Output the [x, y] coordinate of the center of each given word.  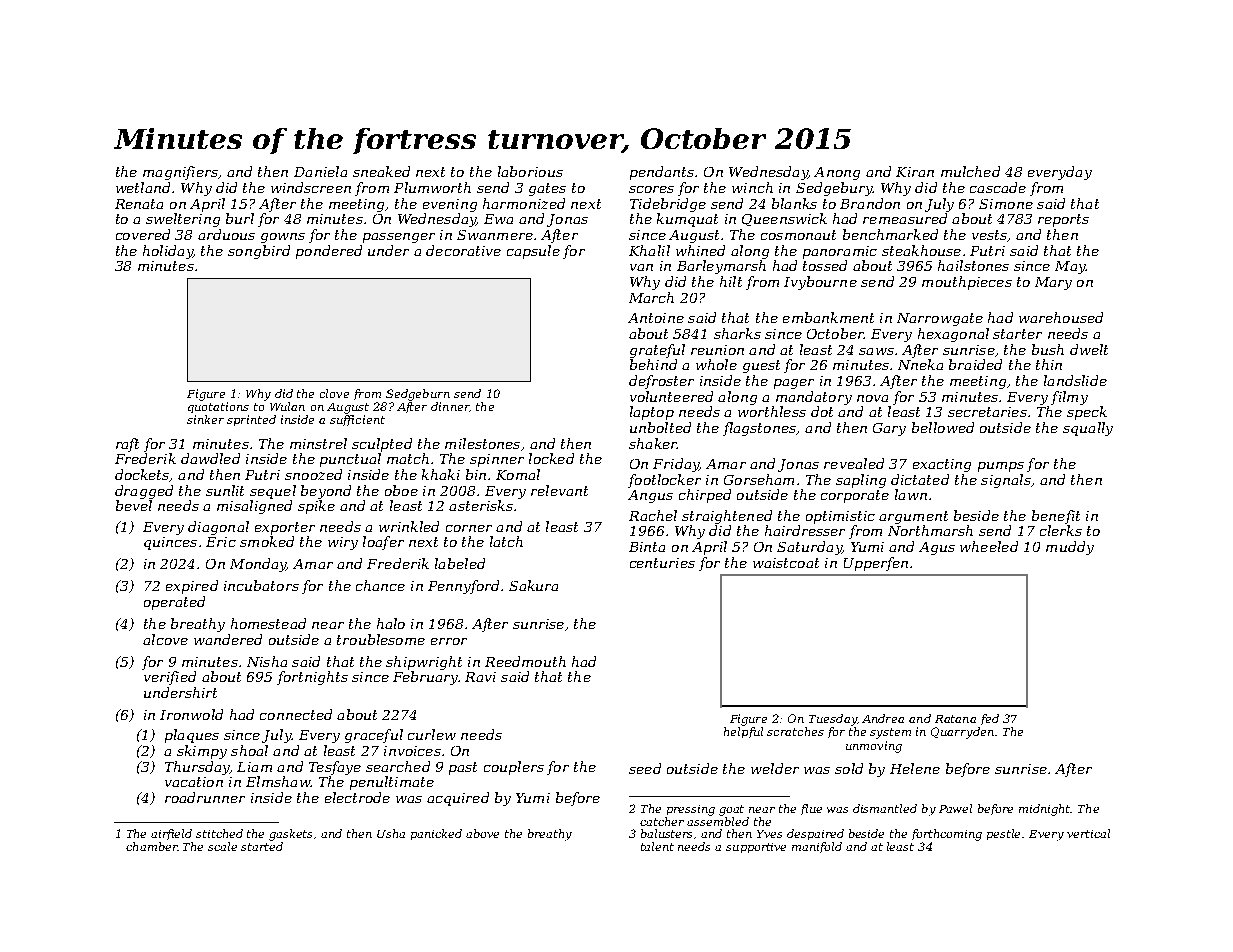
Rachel [653, 515]
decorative [463, 250]
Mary [1053, 283]
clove [334, 393]
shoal [249, 750]
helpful [743, 732]
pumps [1001, 467]
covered [143, 234]
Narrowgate [940, 319]
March [651, 297]
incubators [261, 585]
